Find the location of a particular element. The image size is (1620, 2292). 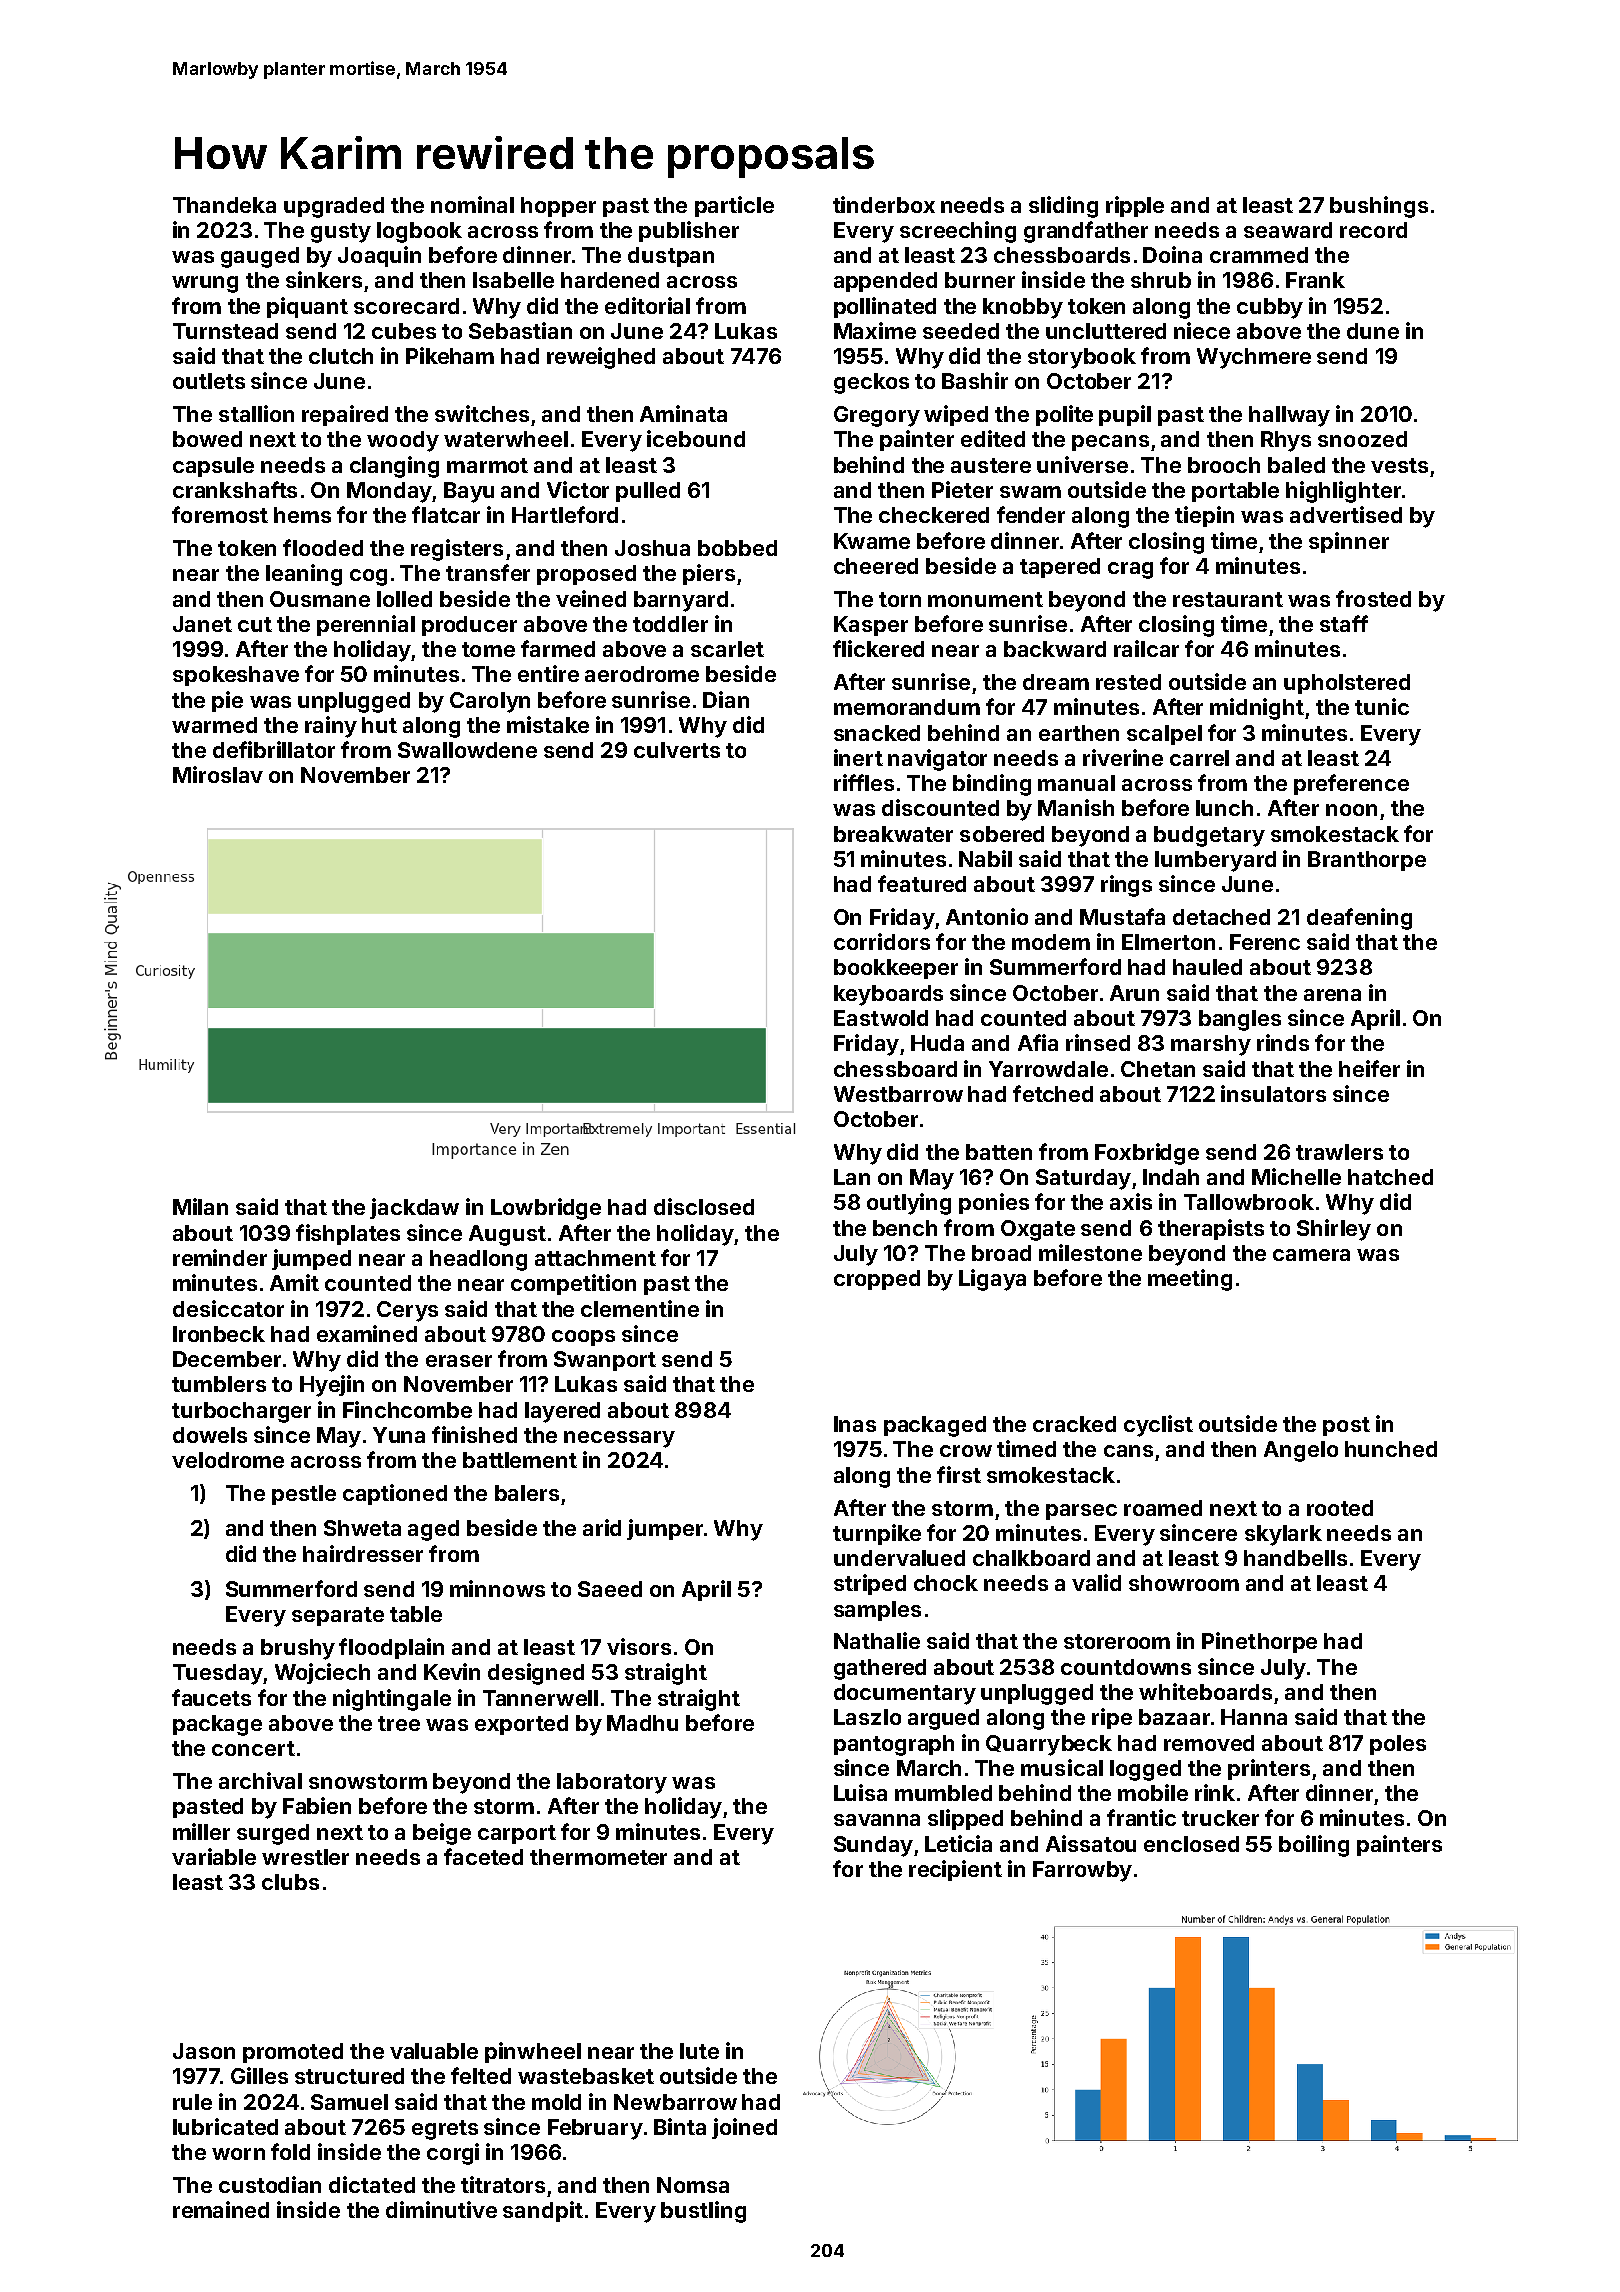

rooted is located at coordinates (1340, 1508).
